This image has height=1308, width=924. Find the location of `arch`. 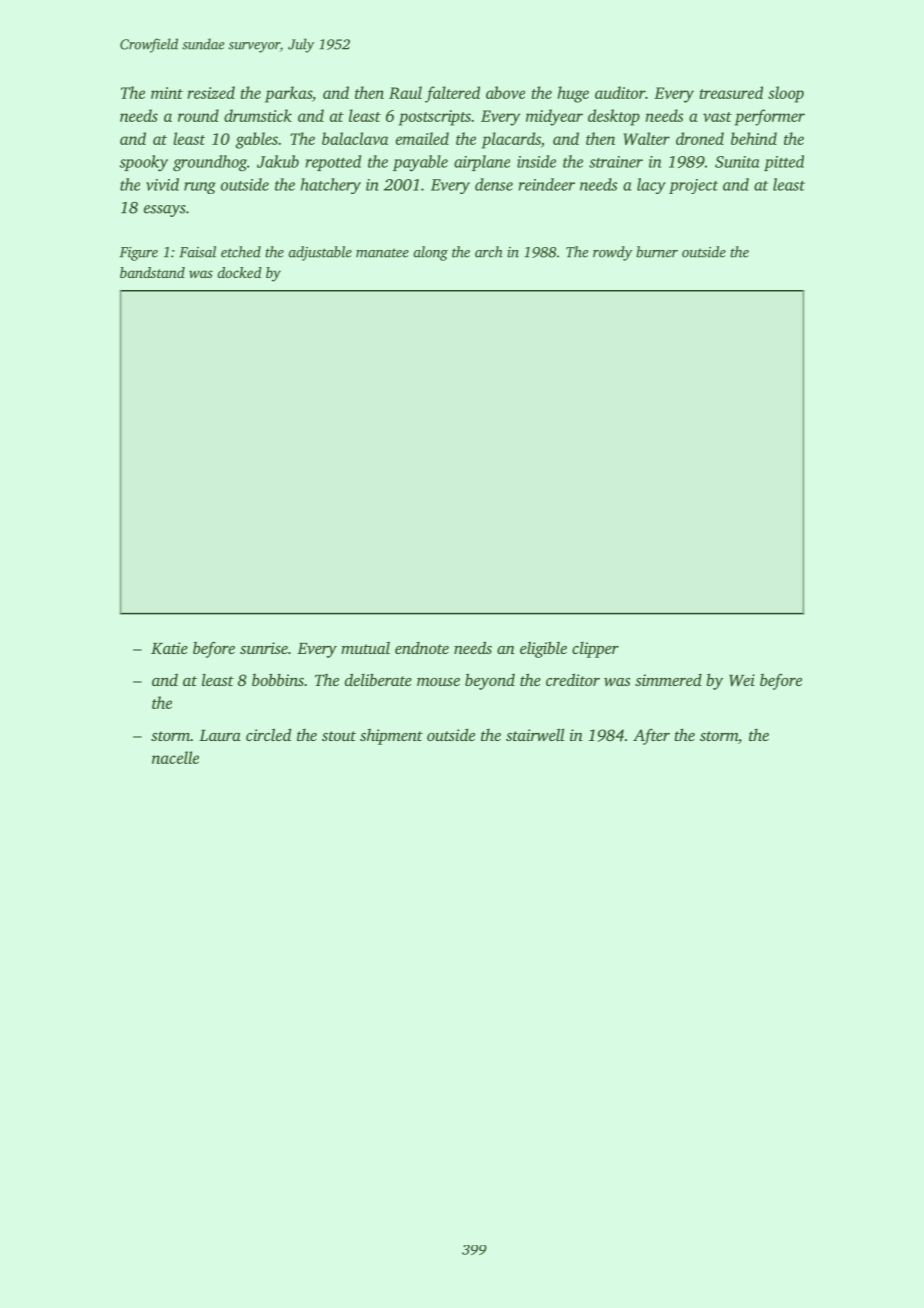

arch is located at coordinates (489, 252).
